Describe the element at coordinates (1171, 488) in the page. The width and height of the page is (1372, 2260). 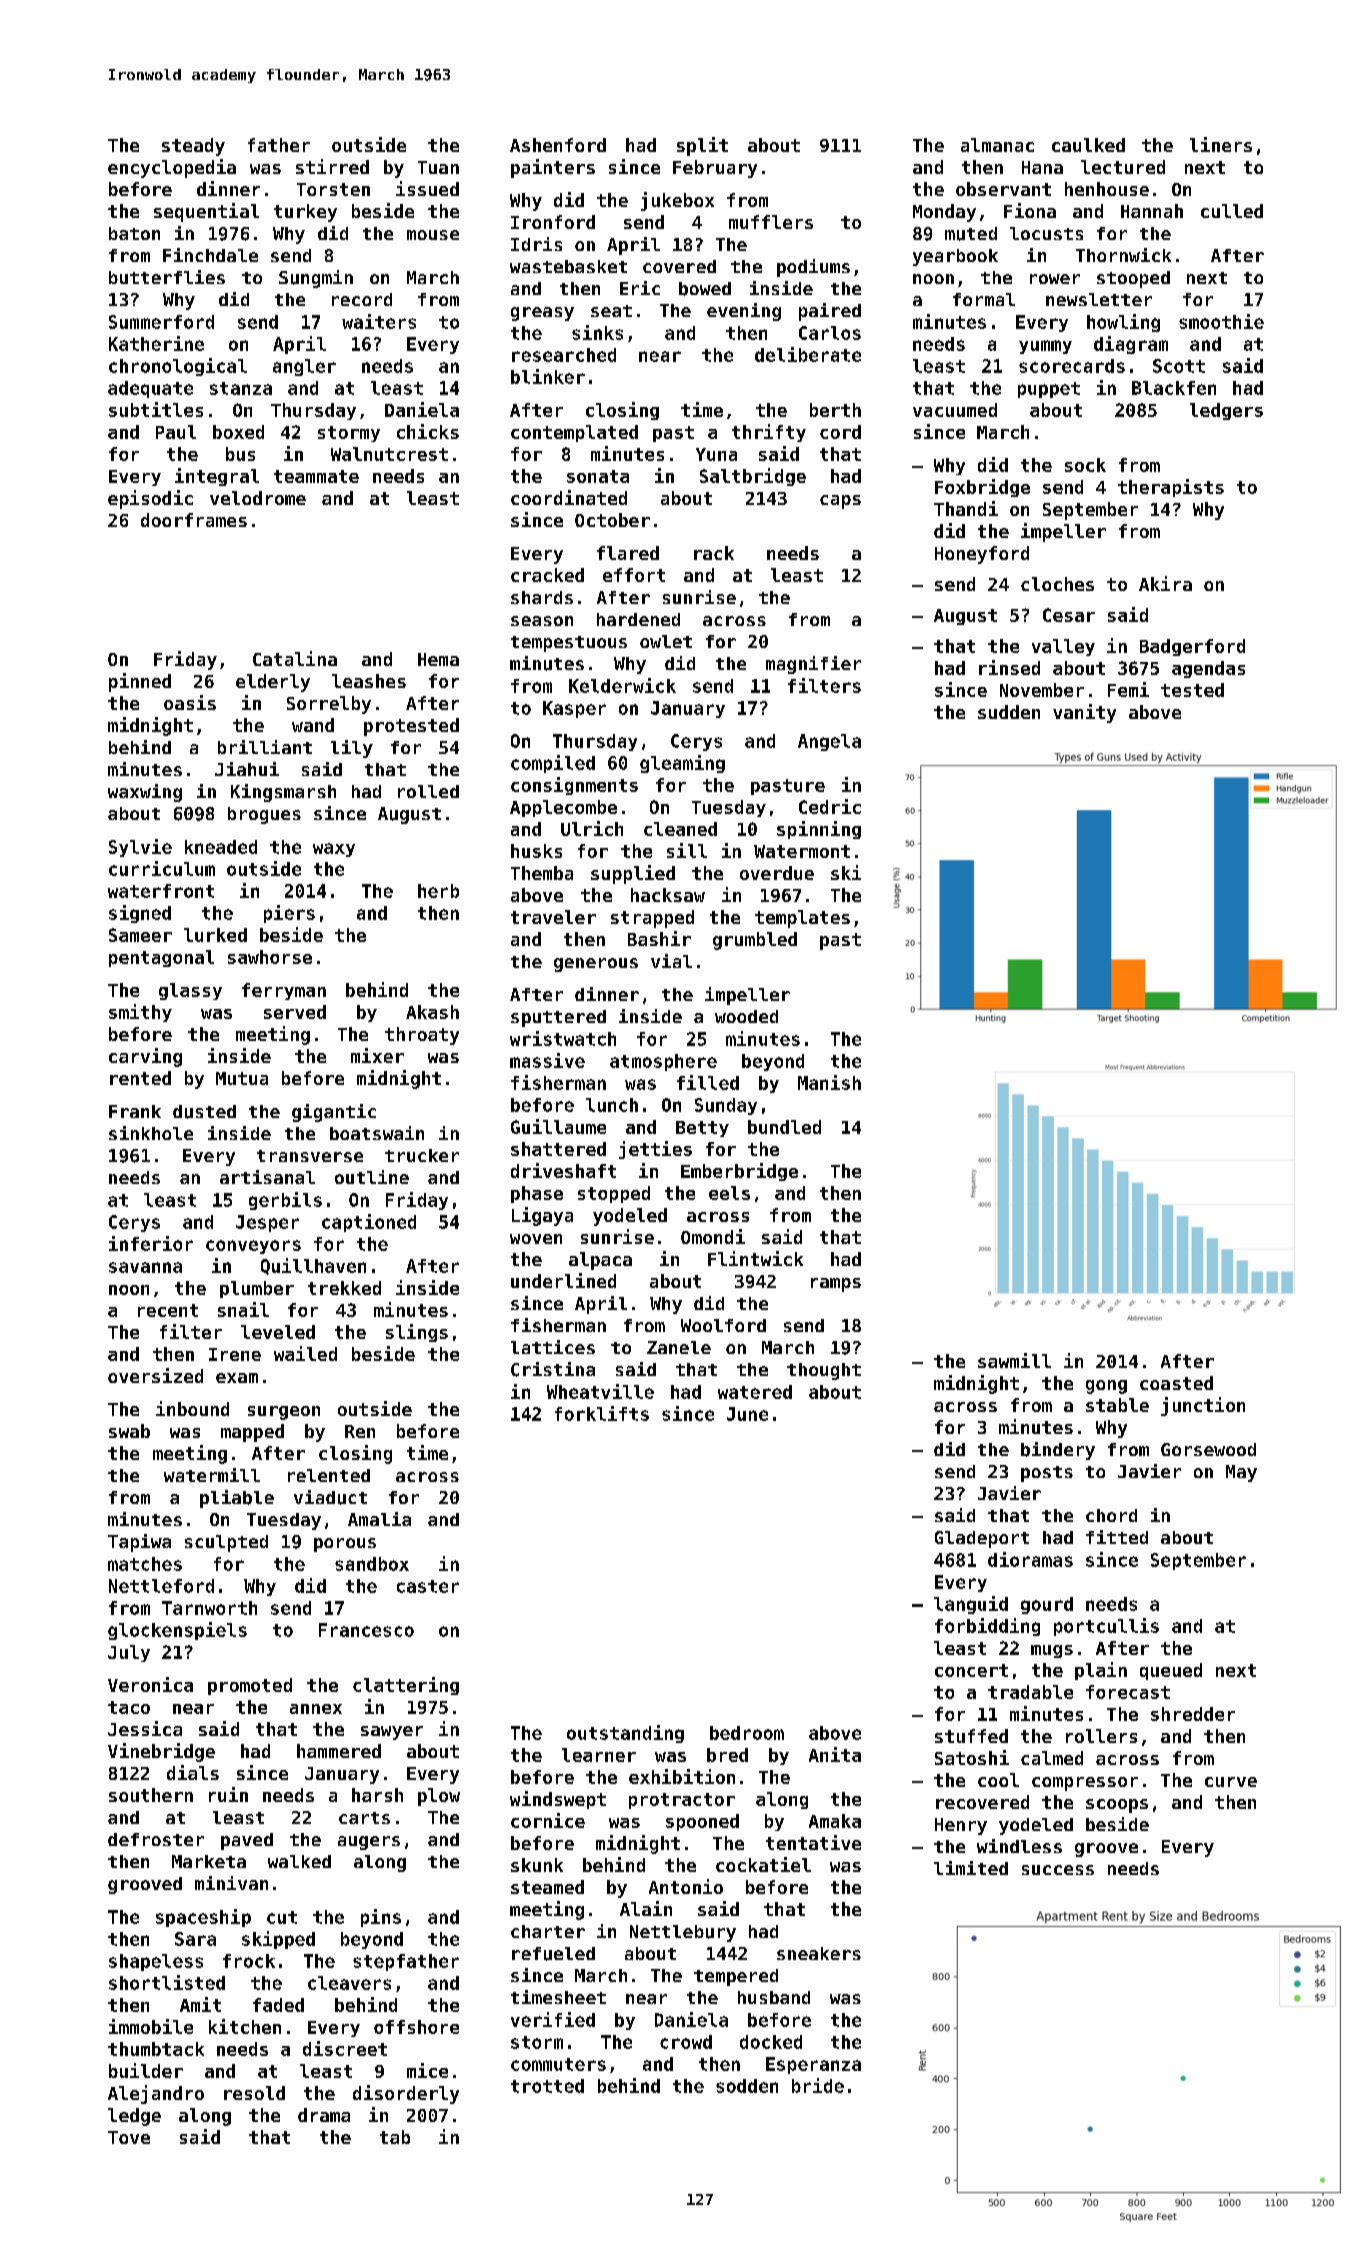
I see `therapists` at that location.
